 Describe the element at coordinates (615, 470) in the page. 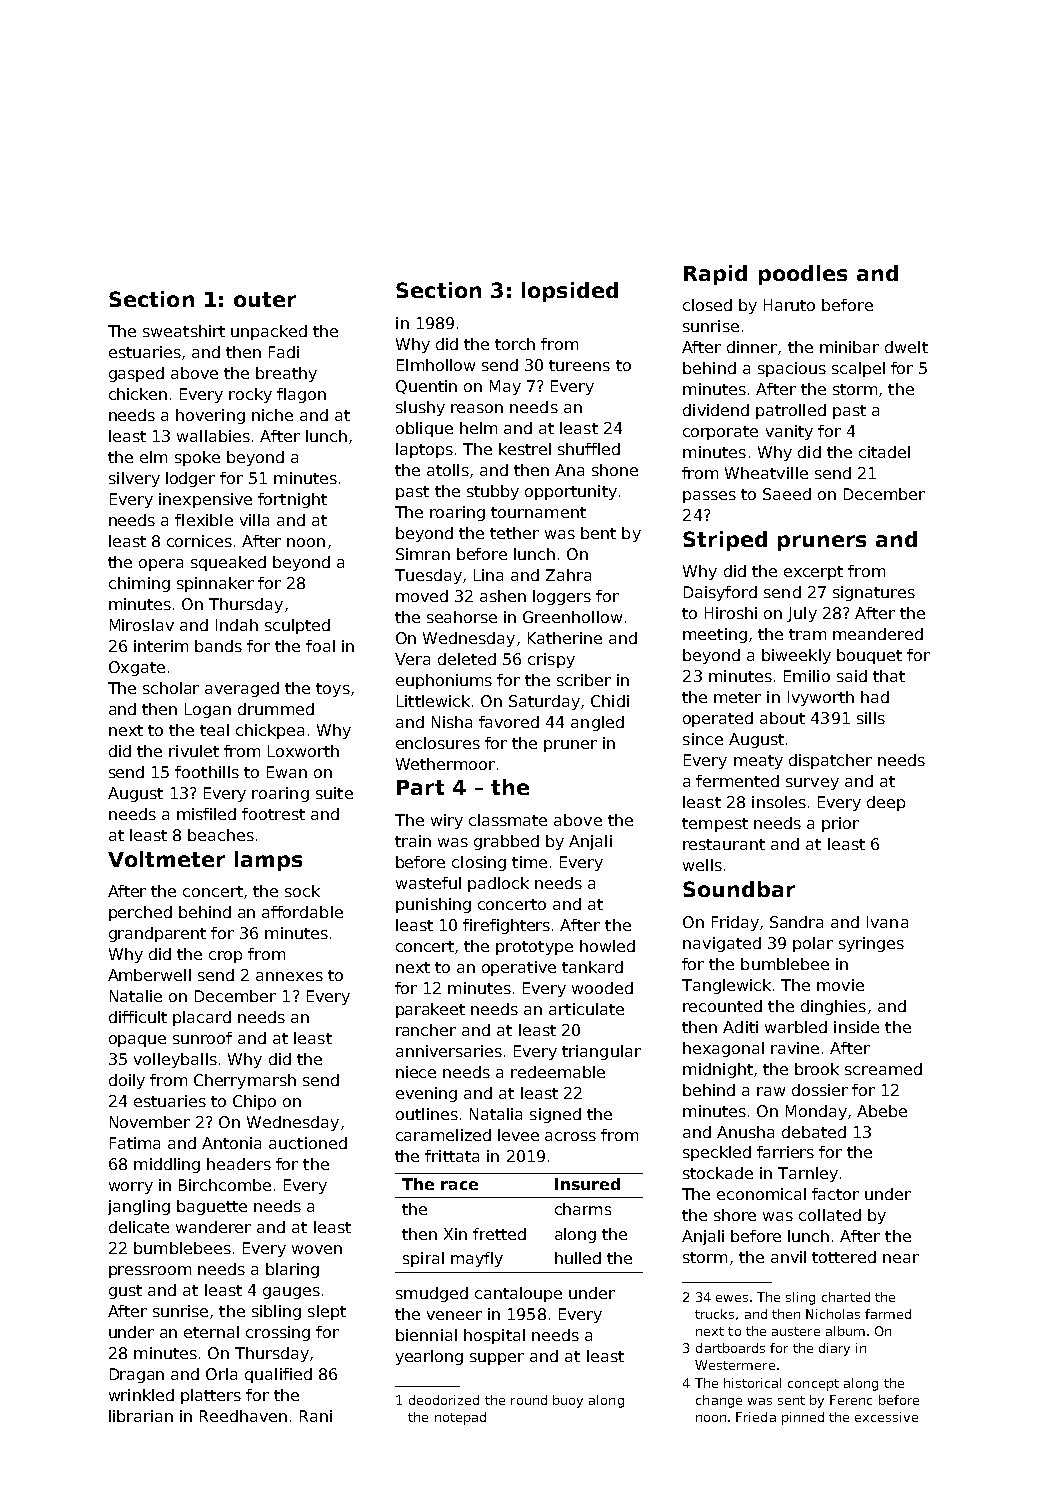

I see `shone` at that location.
